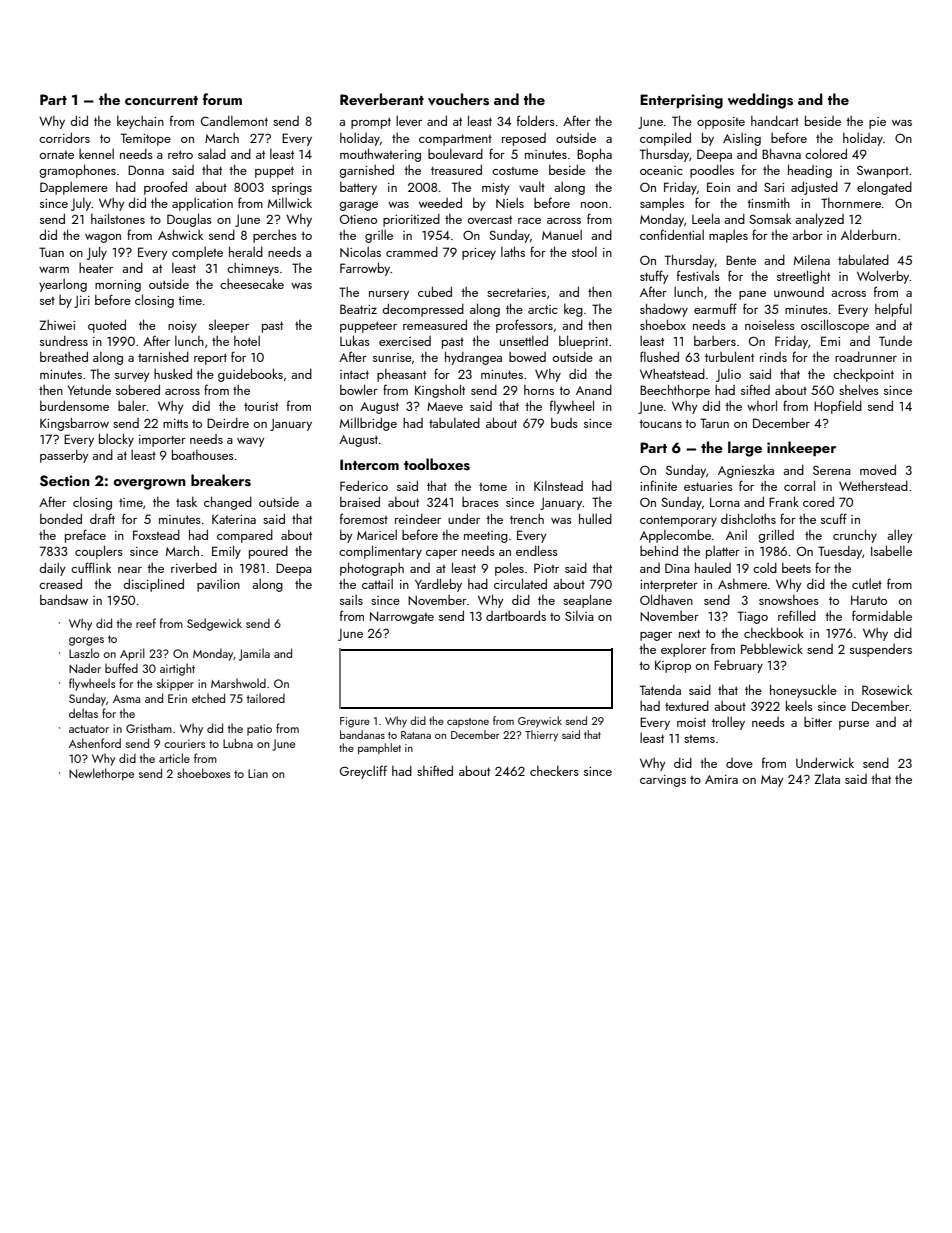 The height and width of the screenshot is (1233, 952). What do you see at coordinates (595, 518) in the screenshot?
I see `hulled` at bounding box center [595, 518].
